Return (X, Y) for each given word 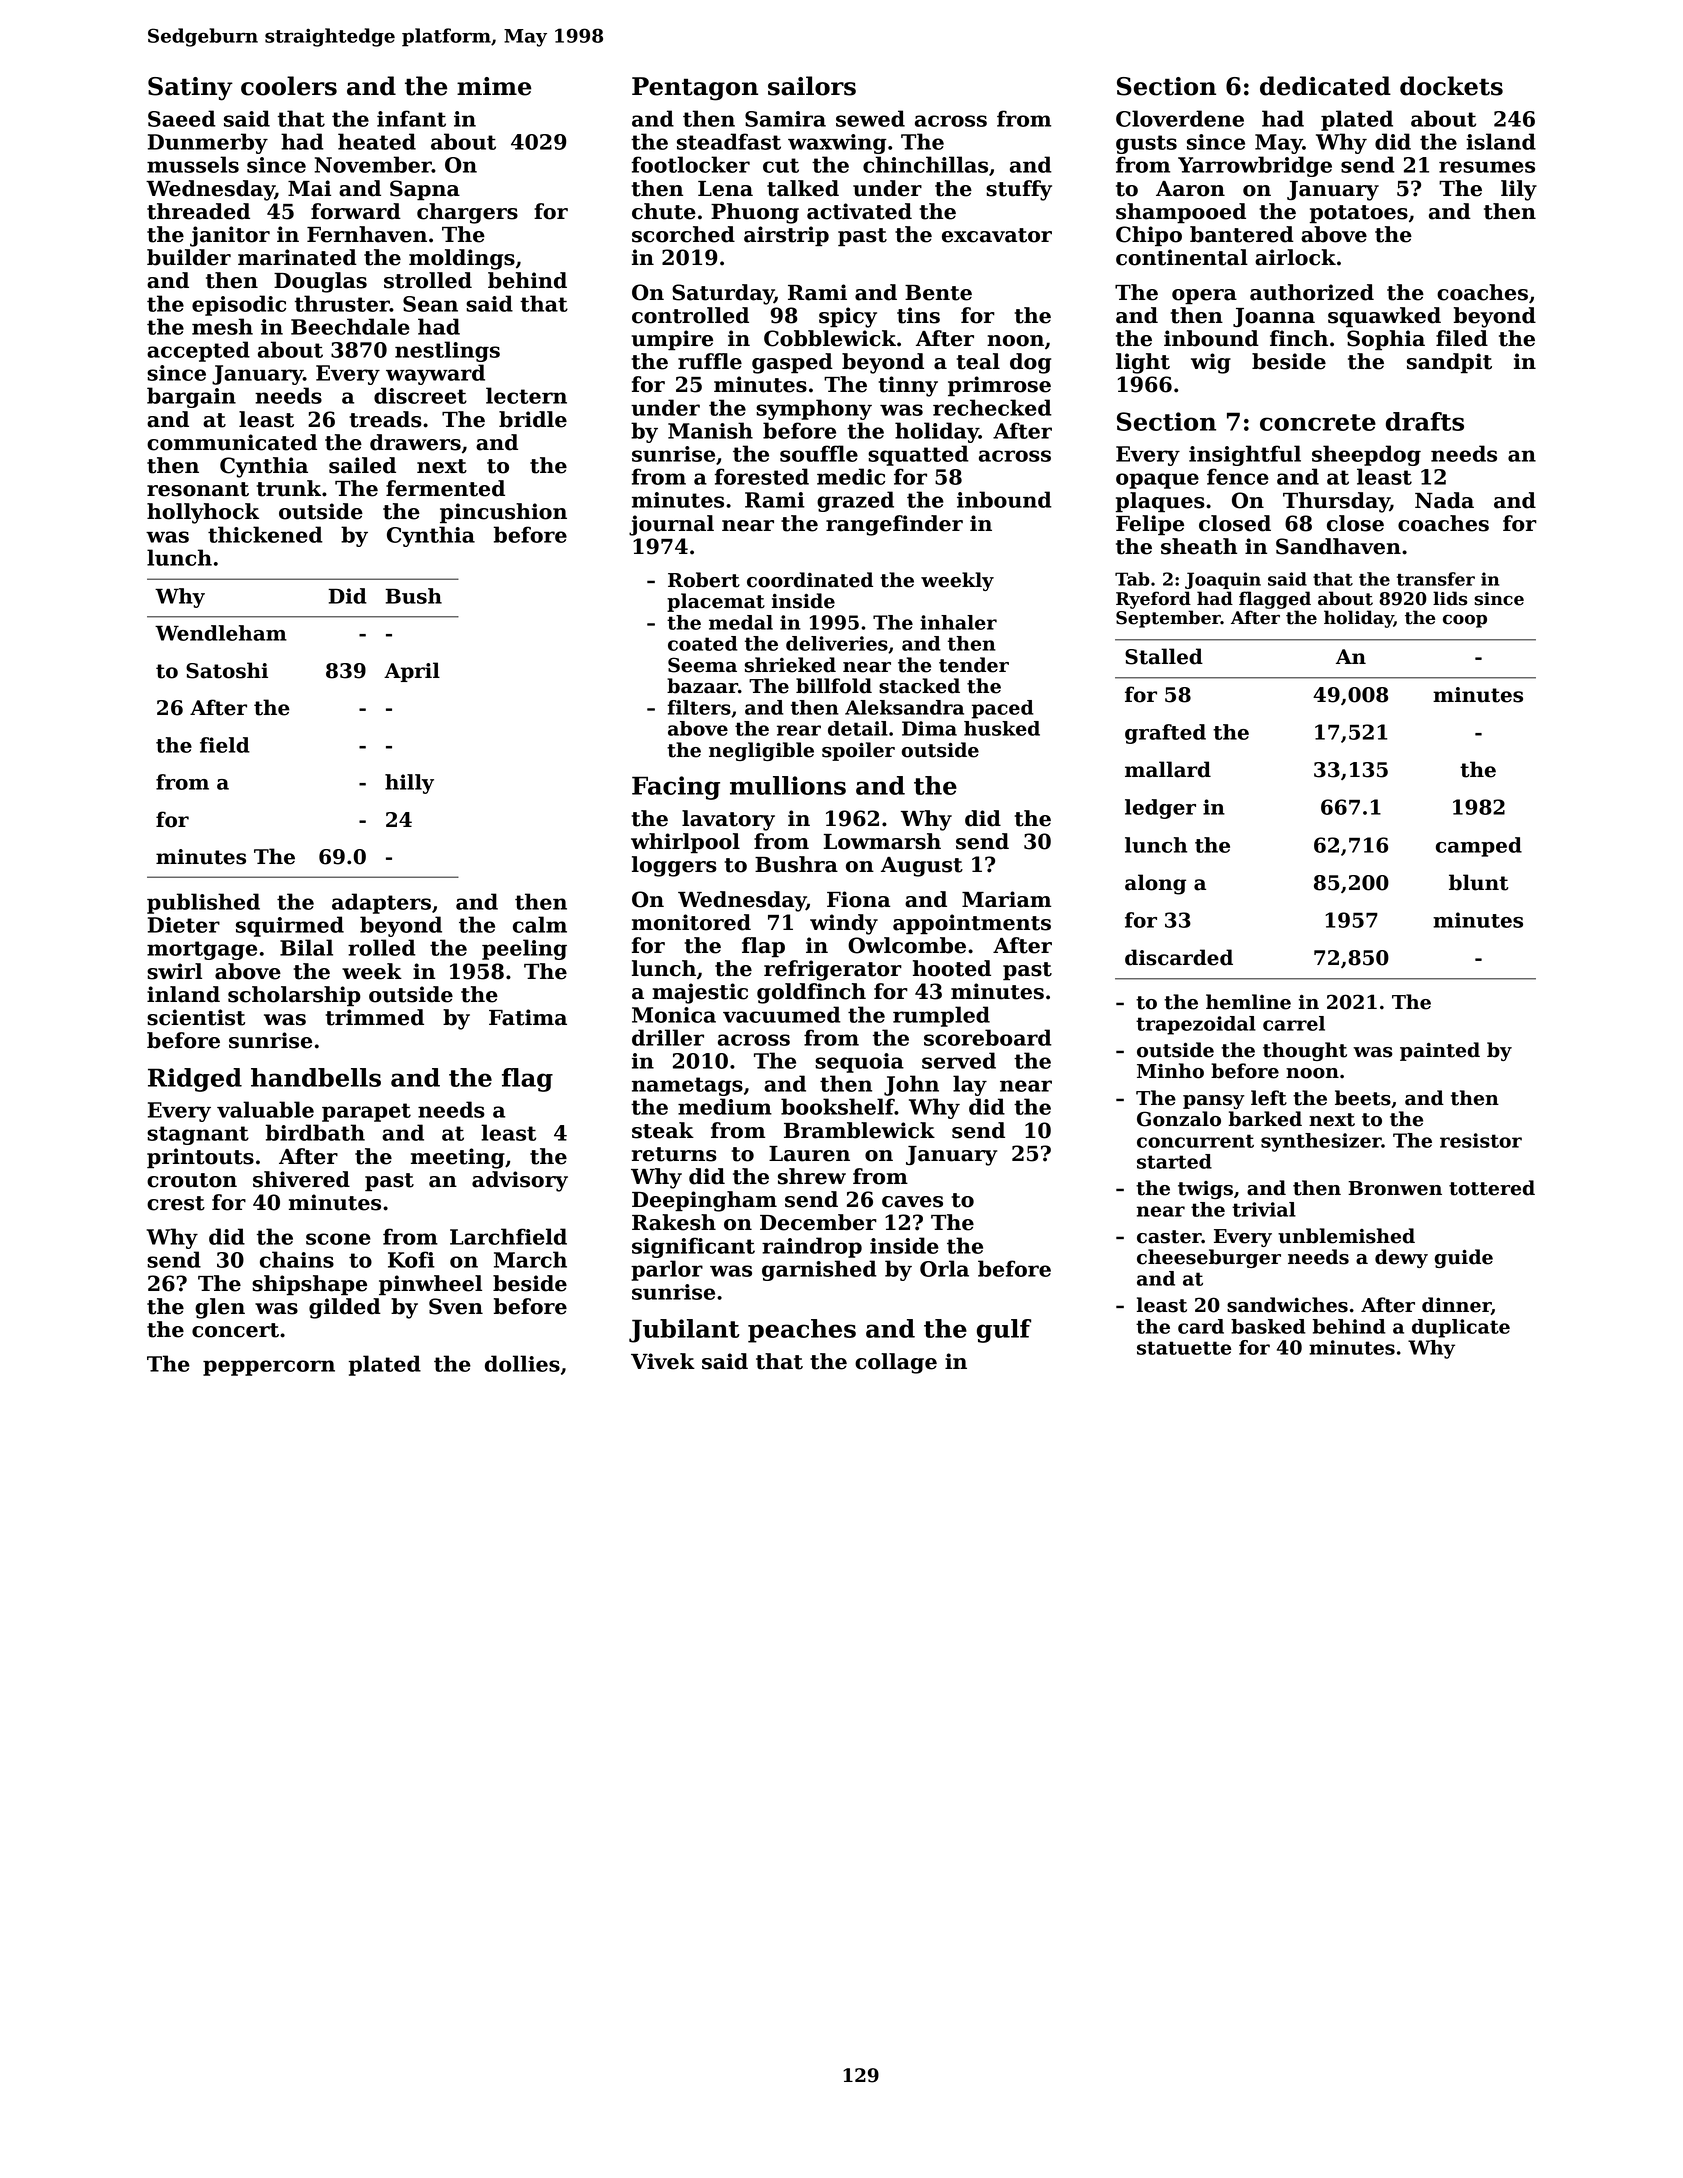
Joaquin (1223, 580)
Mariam (1006, 899)
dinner (1456, 1306)
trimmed (374, 1017)
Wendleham (221, 633)
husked (1002, 728)
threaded (198, 211)
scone (338, 1239)
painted (1440, 1051)
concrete (1318, 422)
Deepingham (704, 1201)
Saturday (723, 294)
